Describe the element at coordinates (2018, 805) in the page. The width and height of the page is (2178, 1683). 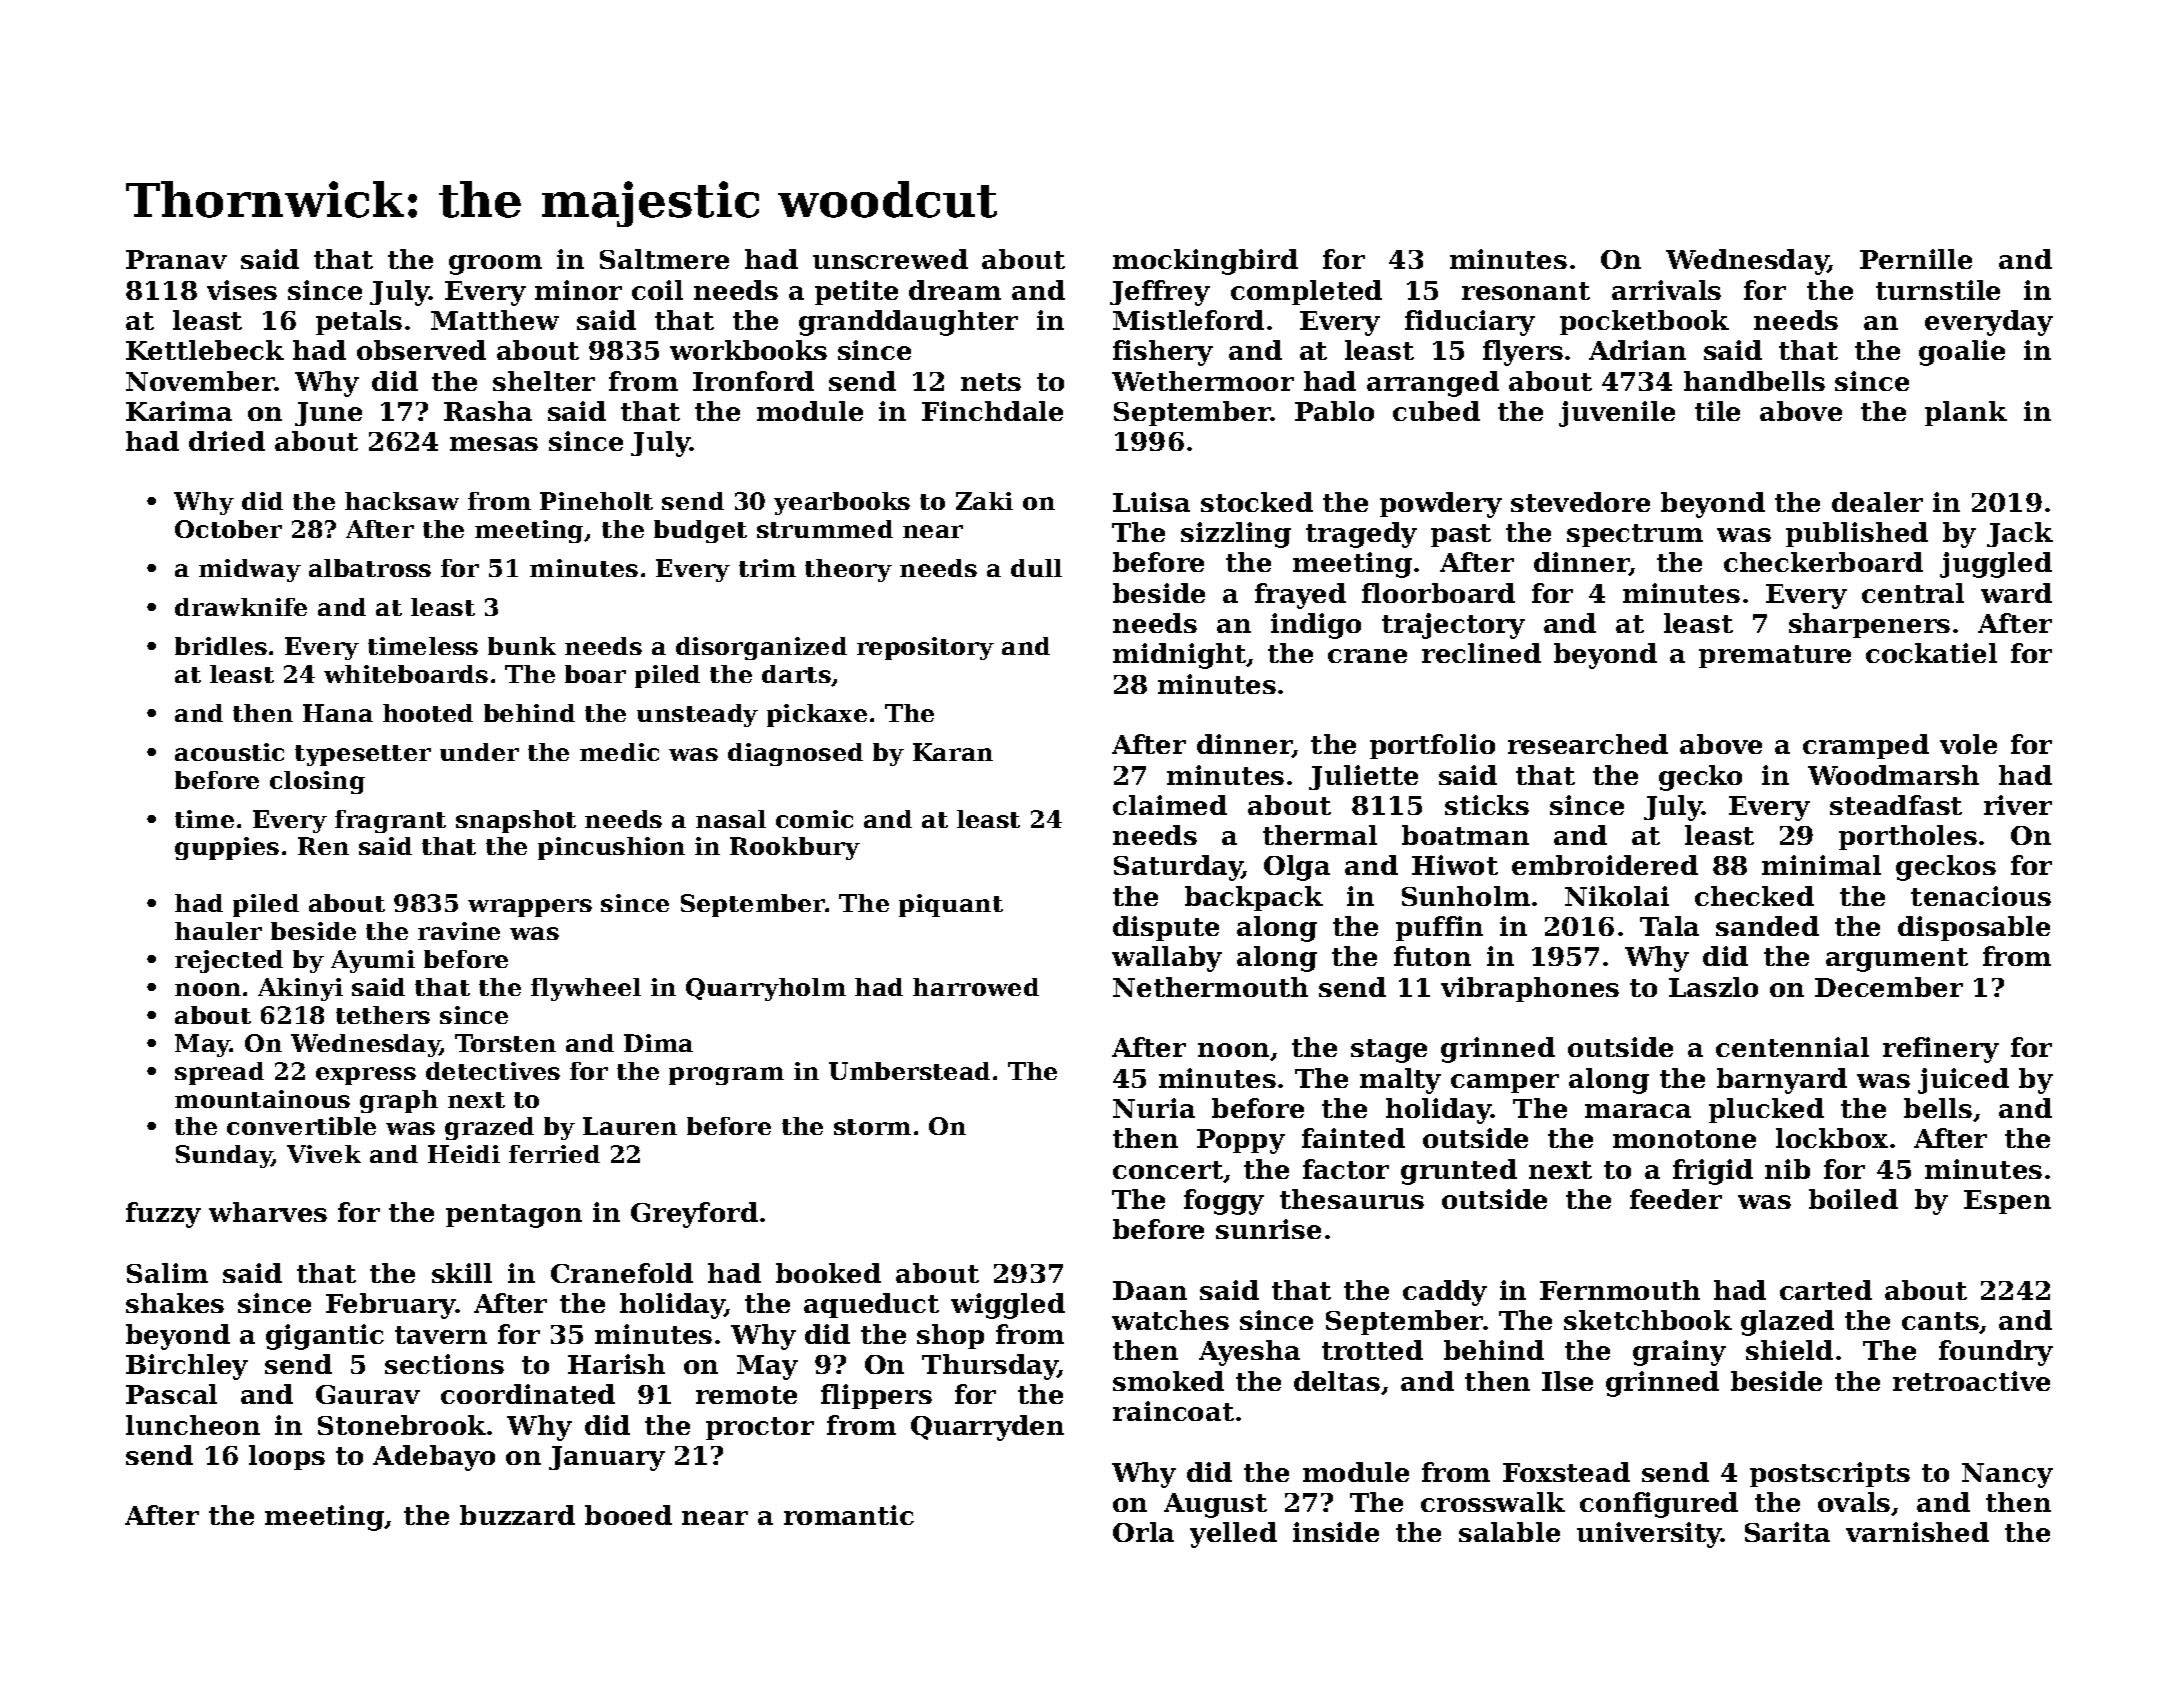
I see `river` at that location.
